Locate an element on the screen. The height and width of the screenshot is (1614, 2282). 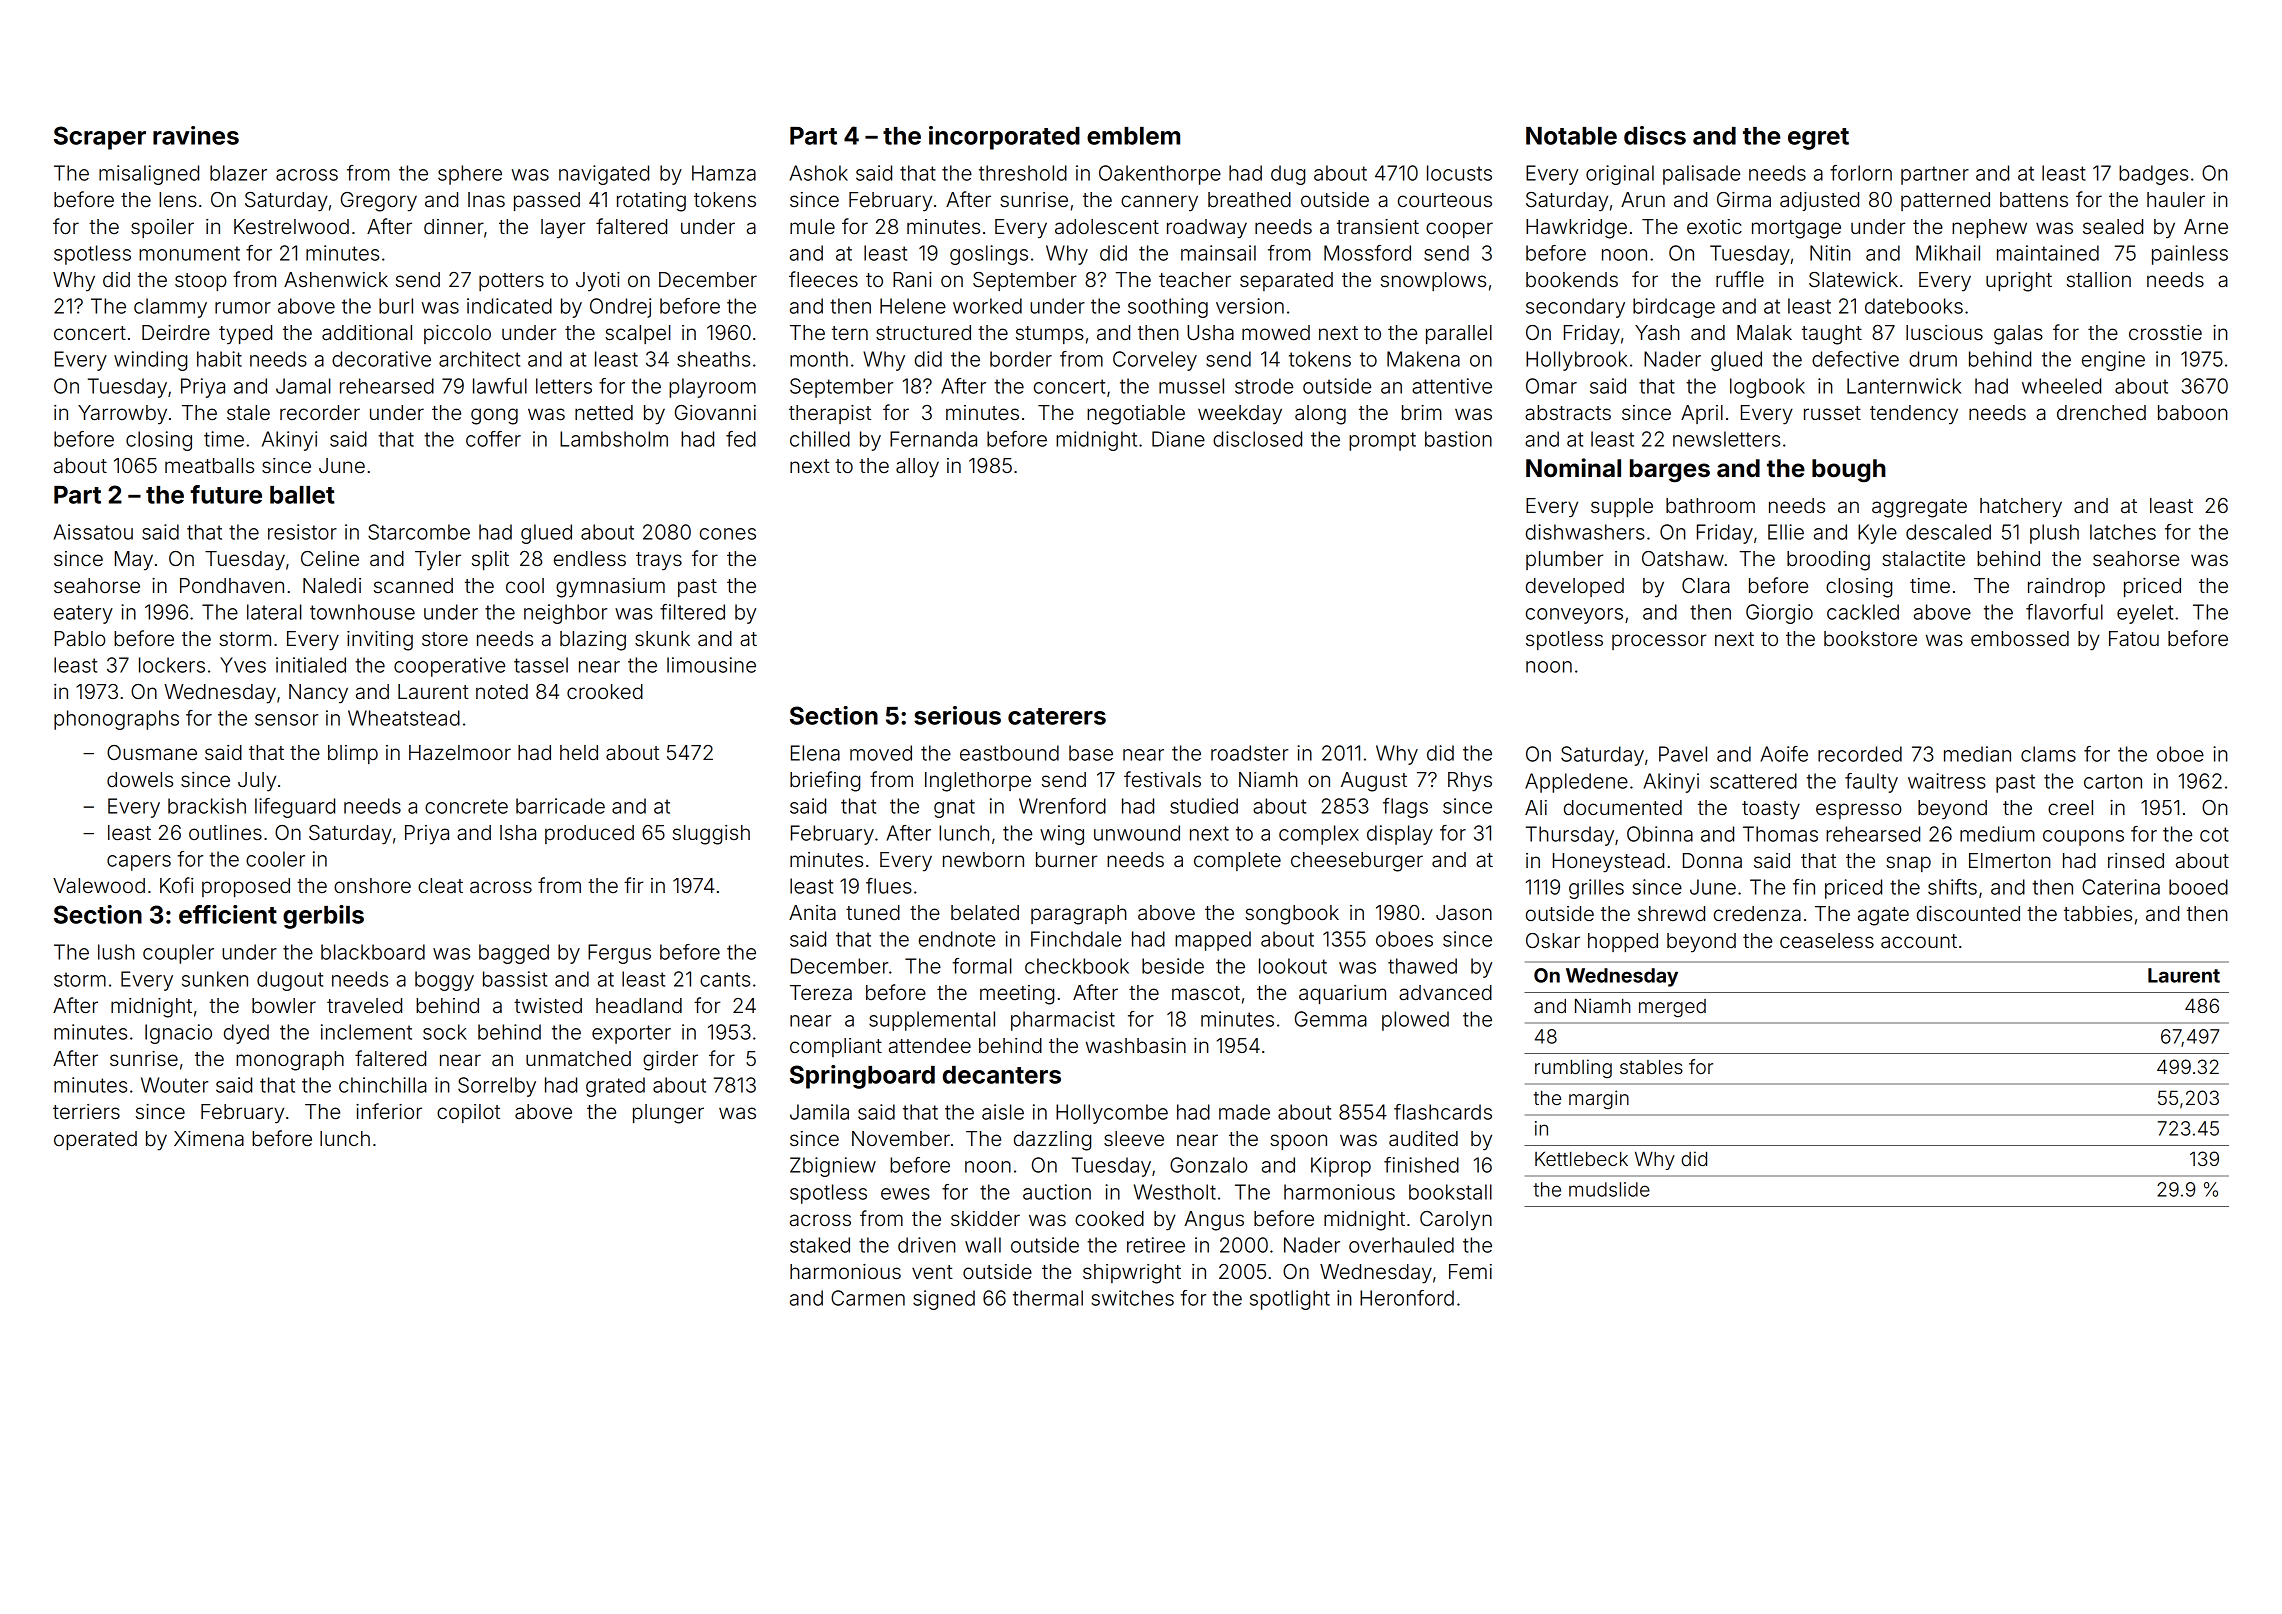
Oakenthorpe is located at coordinates (1160, 175).
